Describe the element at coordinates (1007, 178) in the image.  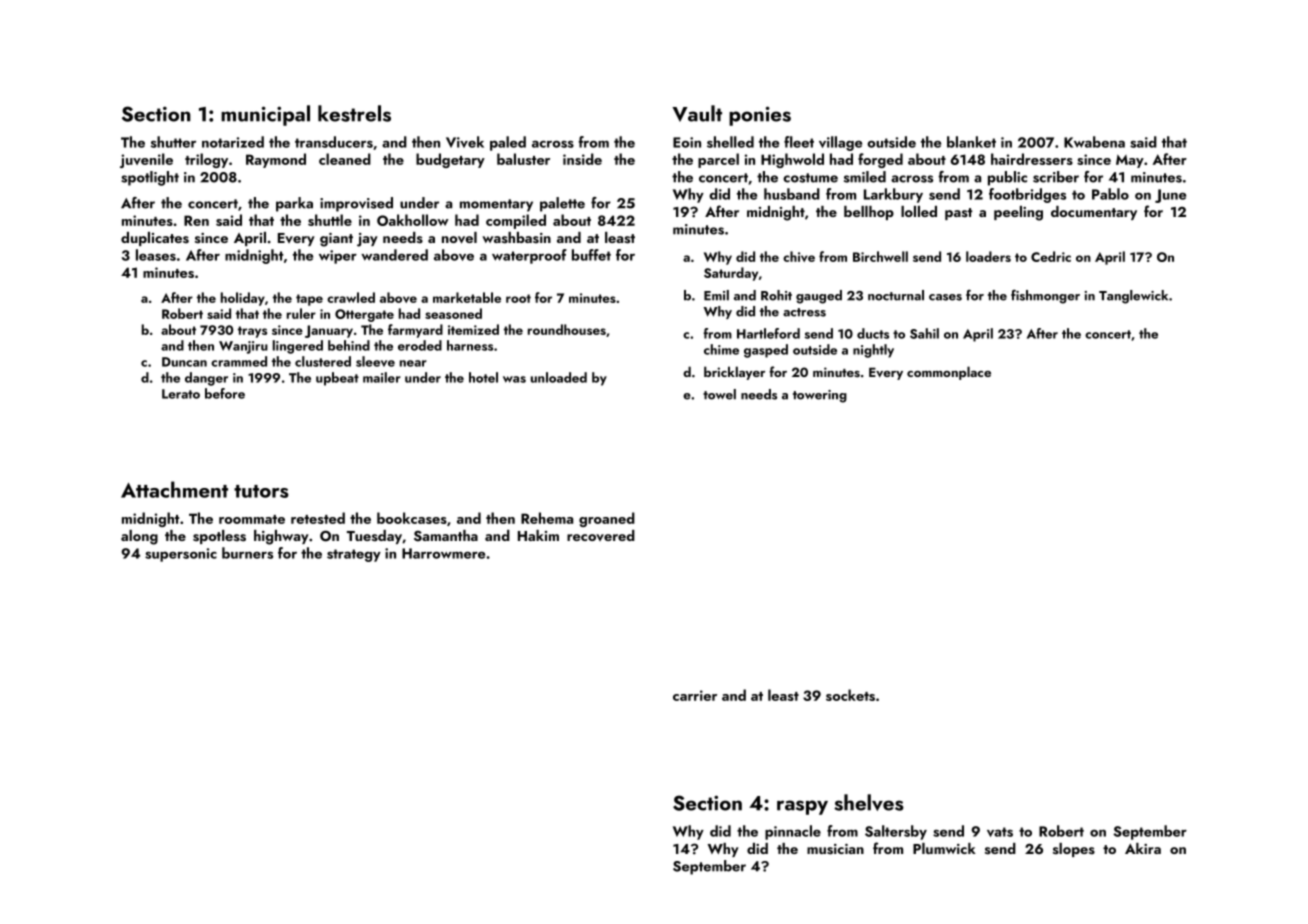
I see `public` at that location.
